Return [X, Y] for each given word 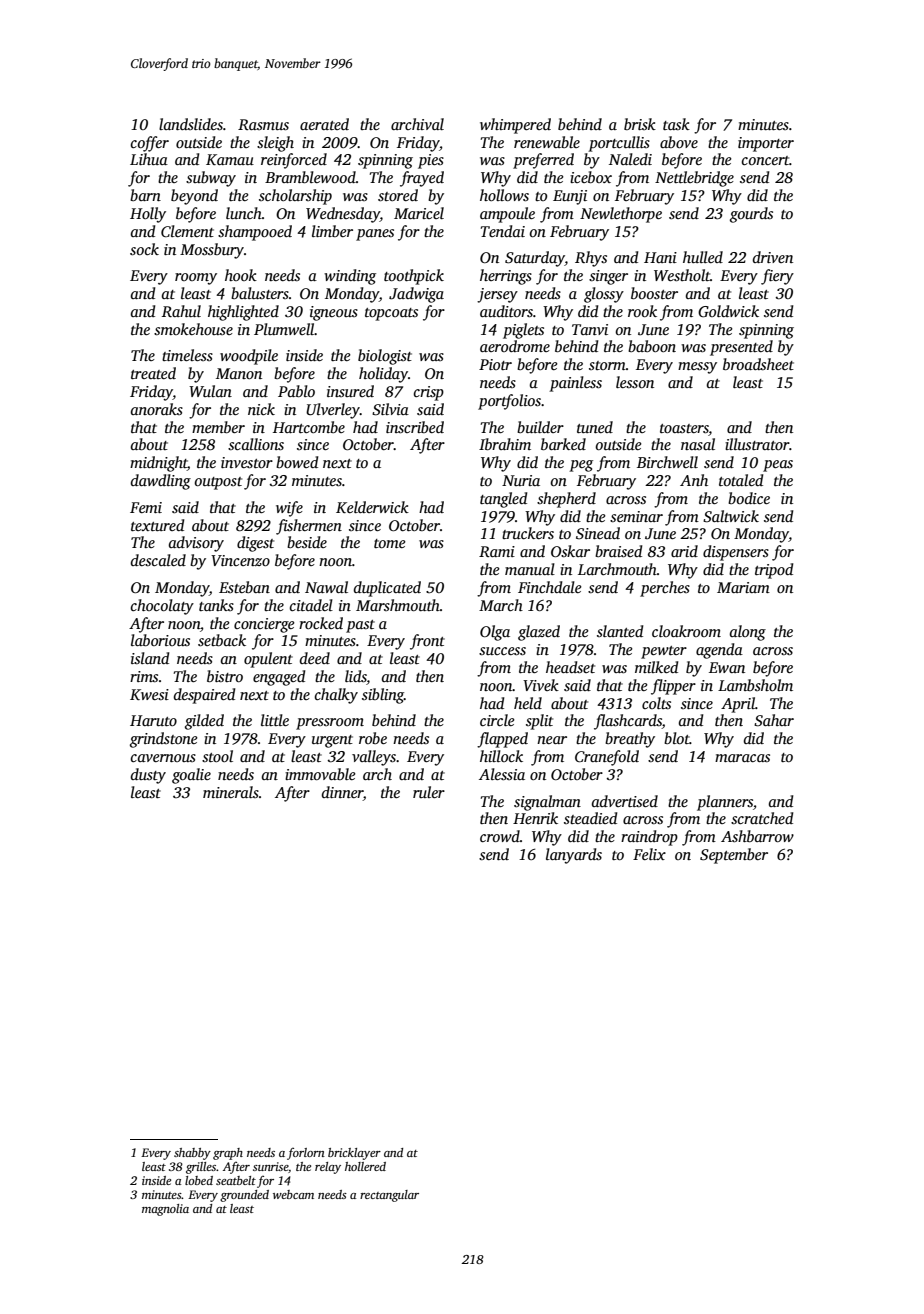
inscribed [415, 427]
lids [356, 677]
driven [773, 257]
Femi [146, 507]
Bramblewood [310, 177]
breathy [630, 740]
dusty [148, 776]
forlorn [306, 1154]
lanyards [574, 856]
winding [350, 277]
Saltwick [731, 516]
